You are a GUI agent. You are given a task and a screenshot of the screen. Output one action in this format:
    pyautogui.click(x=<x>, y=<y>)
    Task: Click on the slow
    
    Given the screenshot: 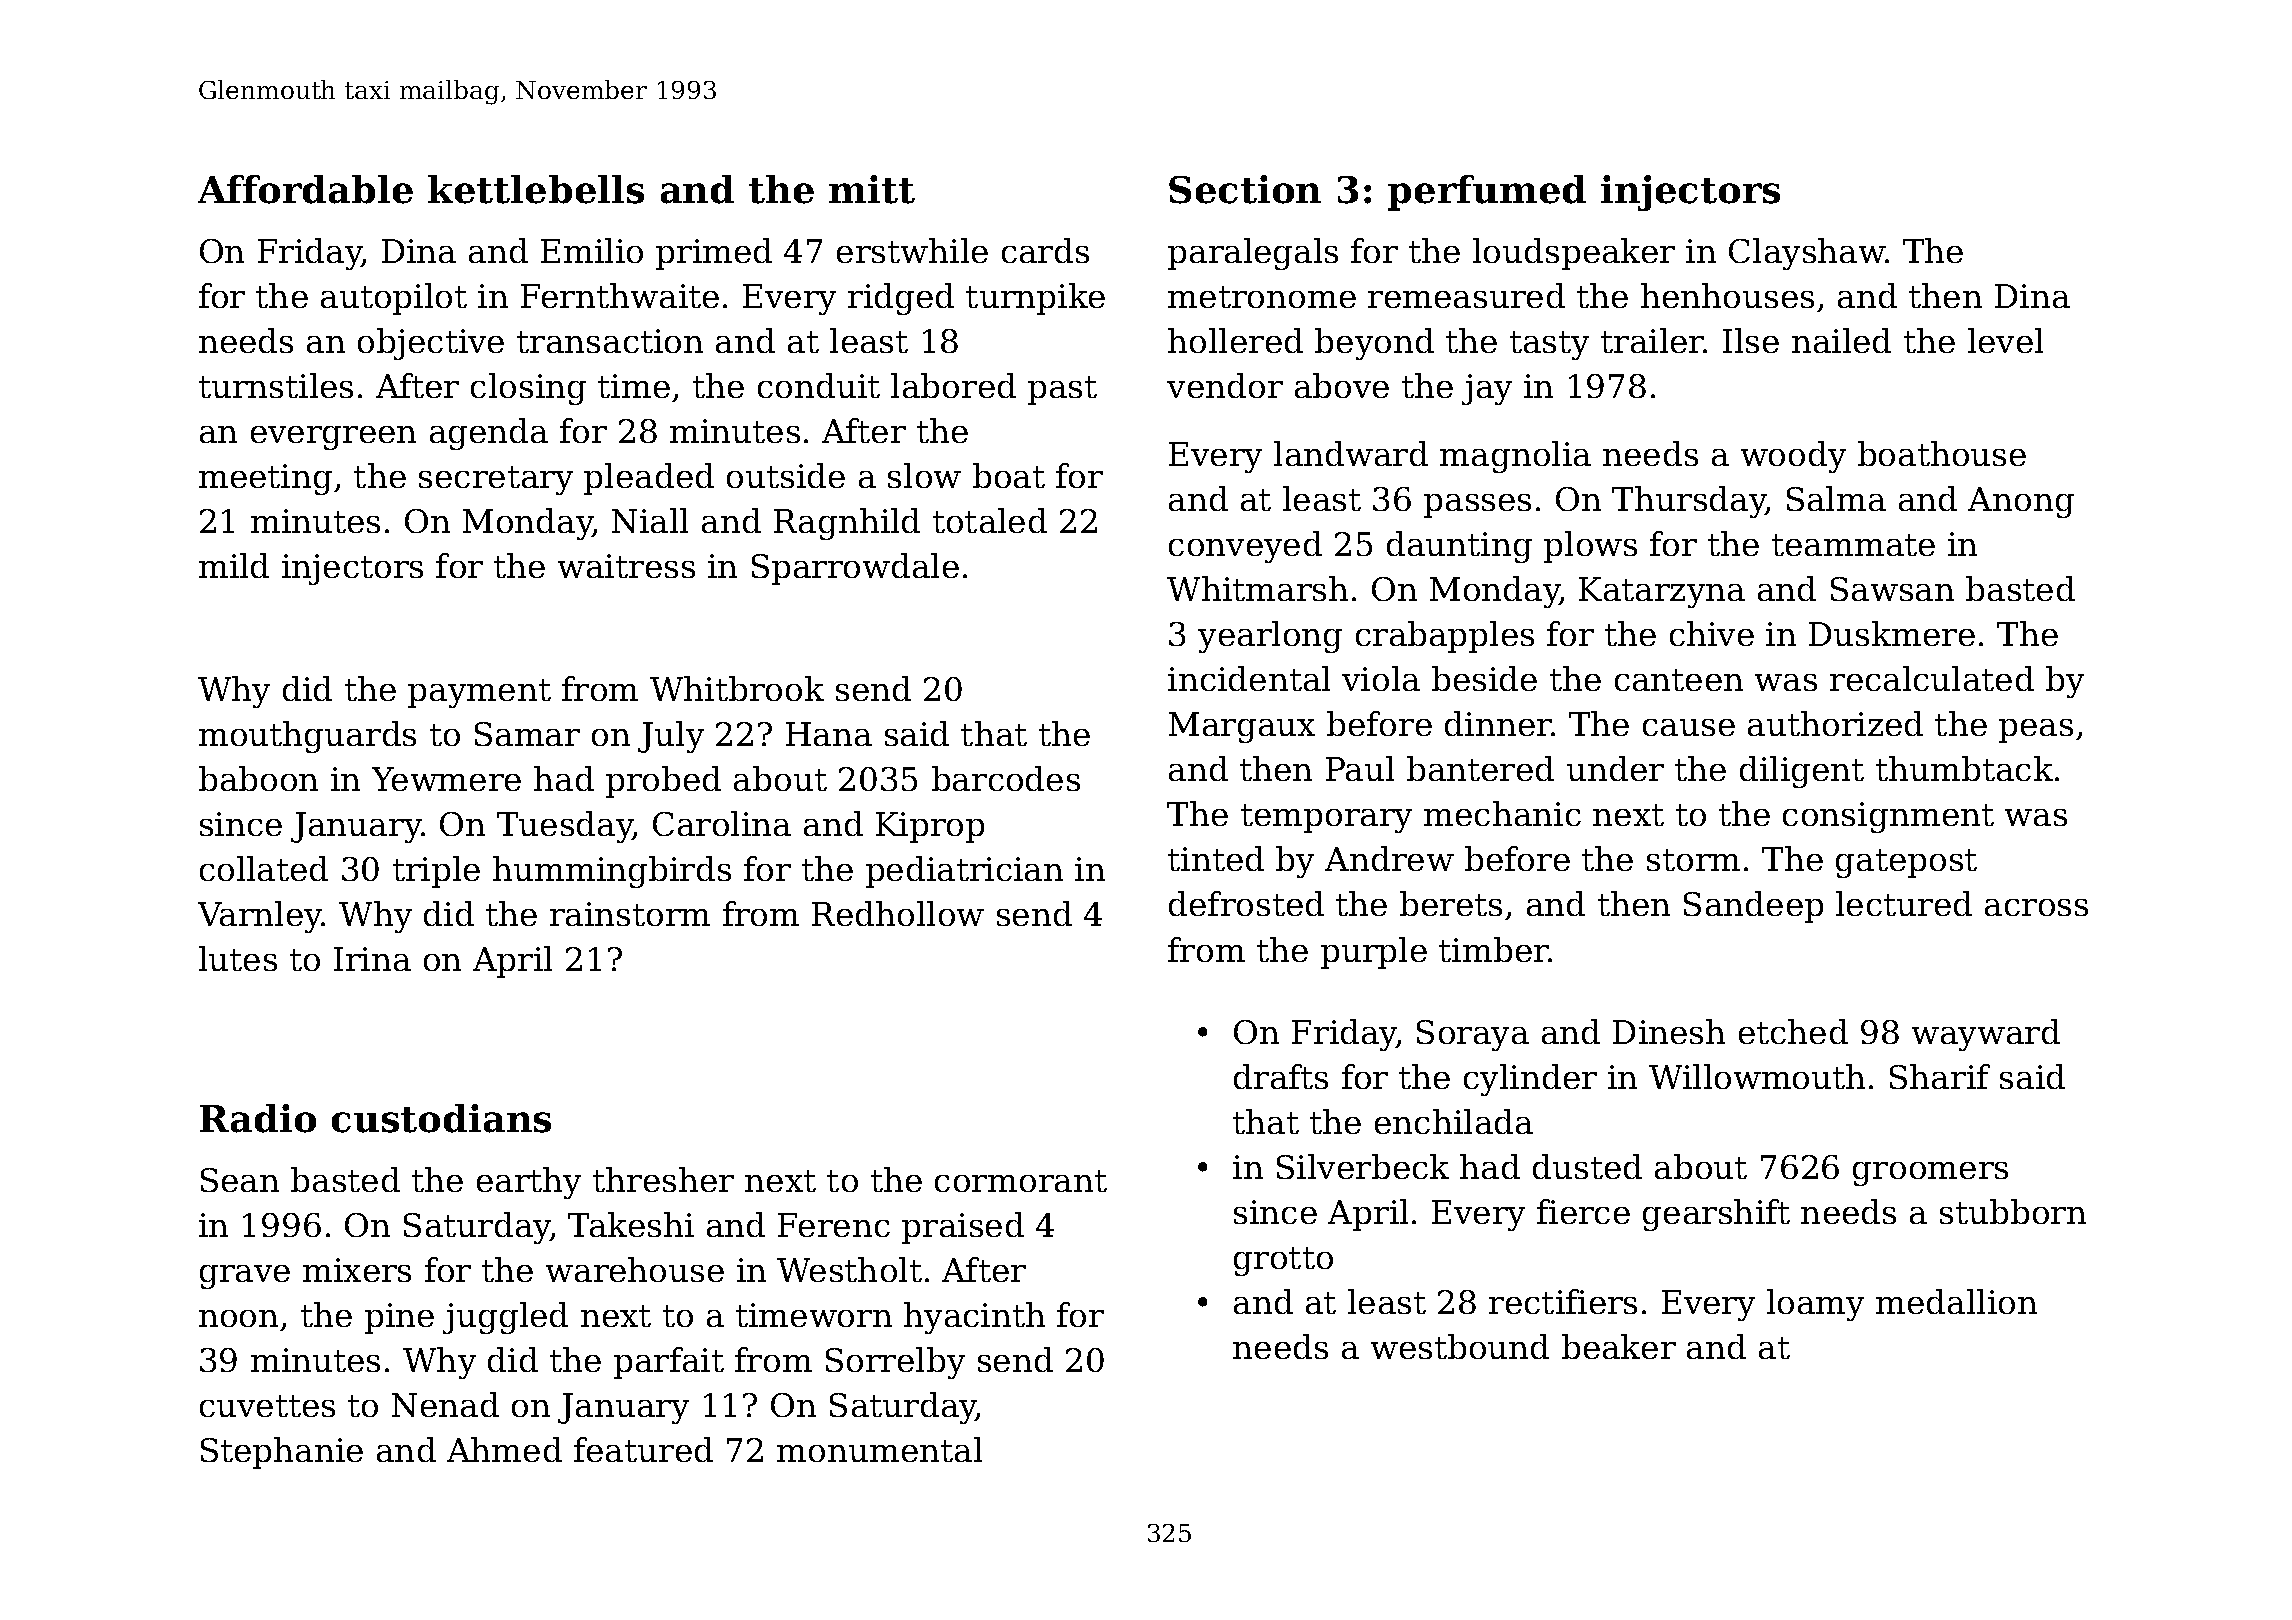 What is the action you would take?
    pyautogui.click(x=924, y=475)
